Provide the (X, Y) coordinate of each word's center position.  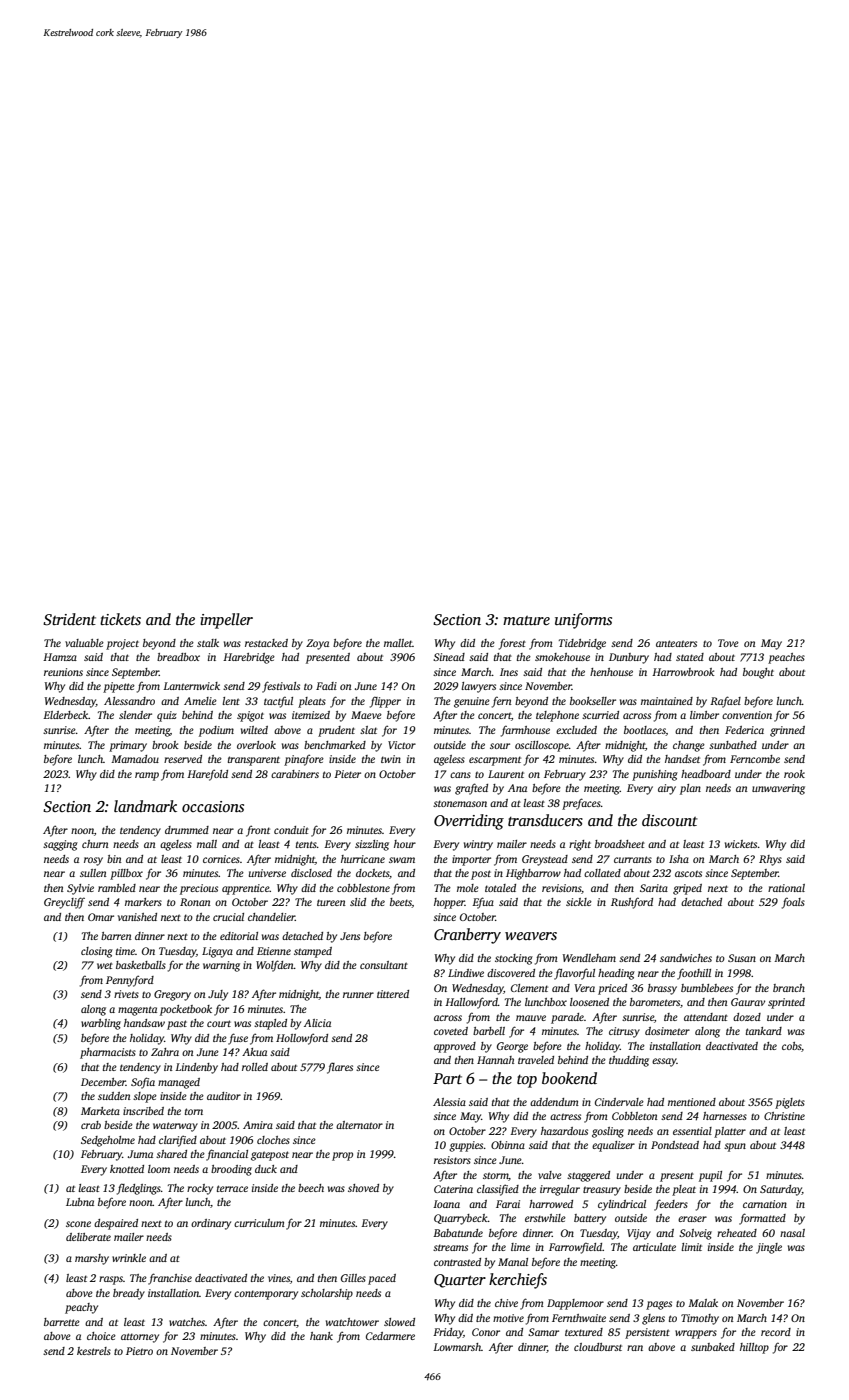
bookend (569, 1078)
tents (306, 844)
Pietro (139, 1351)
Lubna (80, 1202)
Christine (784, 1116)
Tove (728, 643)
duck (266, 1169)
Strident (69, 619)
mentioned (692, 1102)
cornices (221, 859)
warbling (101, 1024)
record (776, 1332)
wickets (741, 844)
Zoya (317, 644)
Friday (448, 1333)
